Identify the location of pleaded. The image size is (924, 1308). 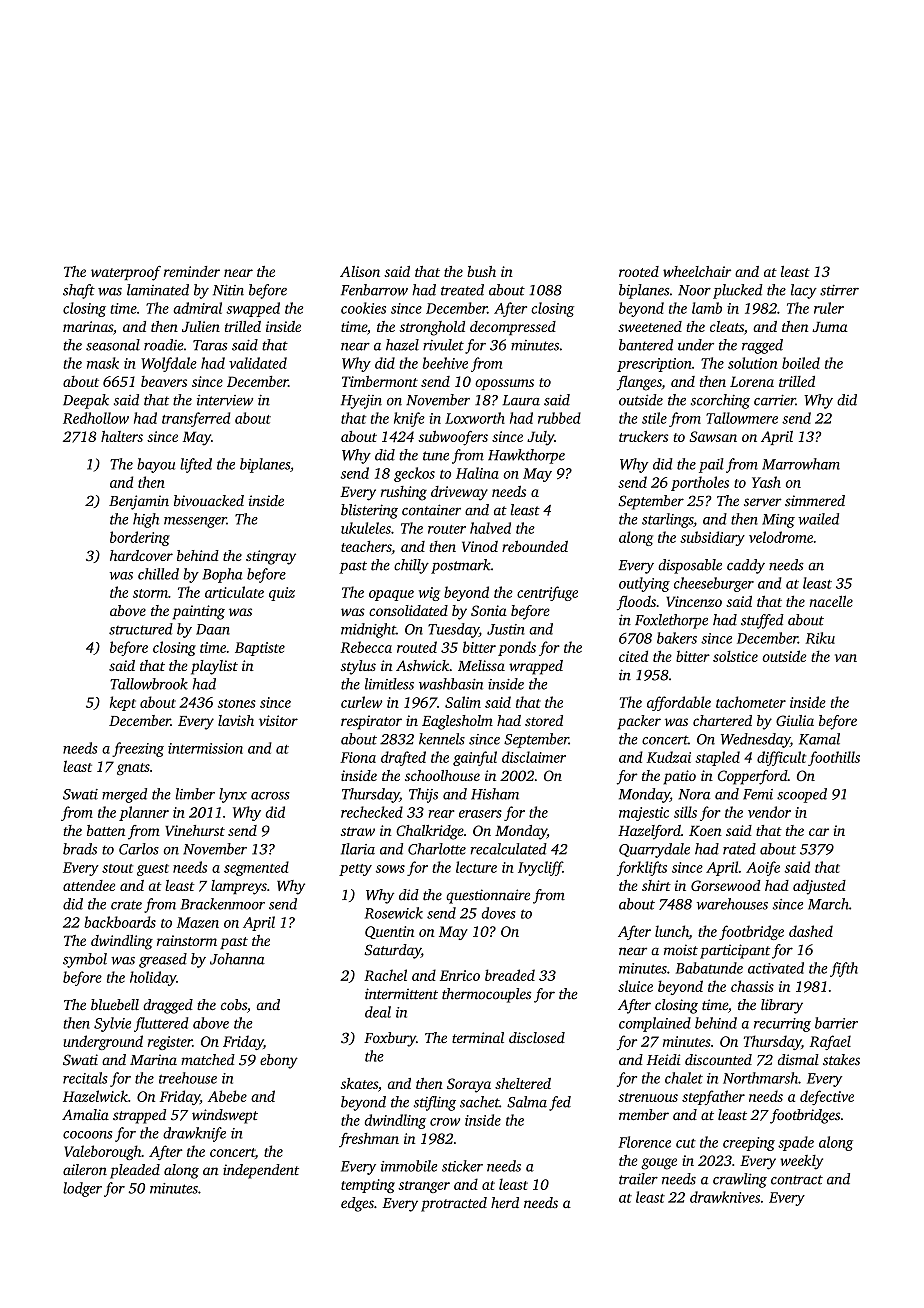
(135, 1171).
